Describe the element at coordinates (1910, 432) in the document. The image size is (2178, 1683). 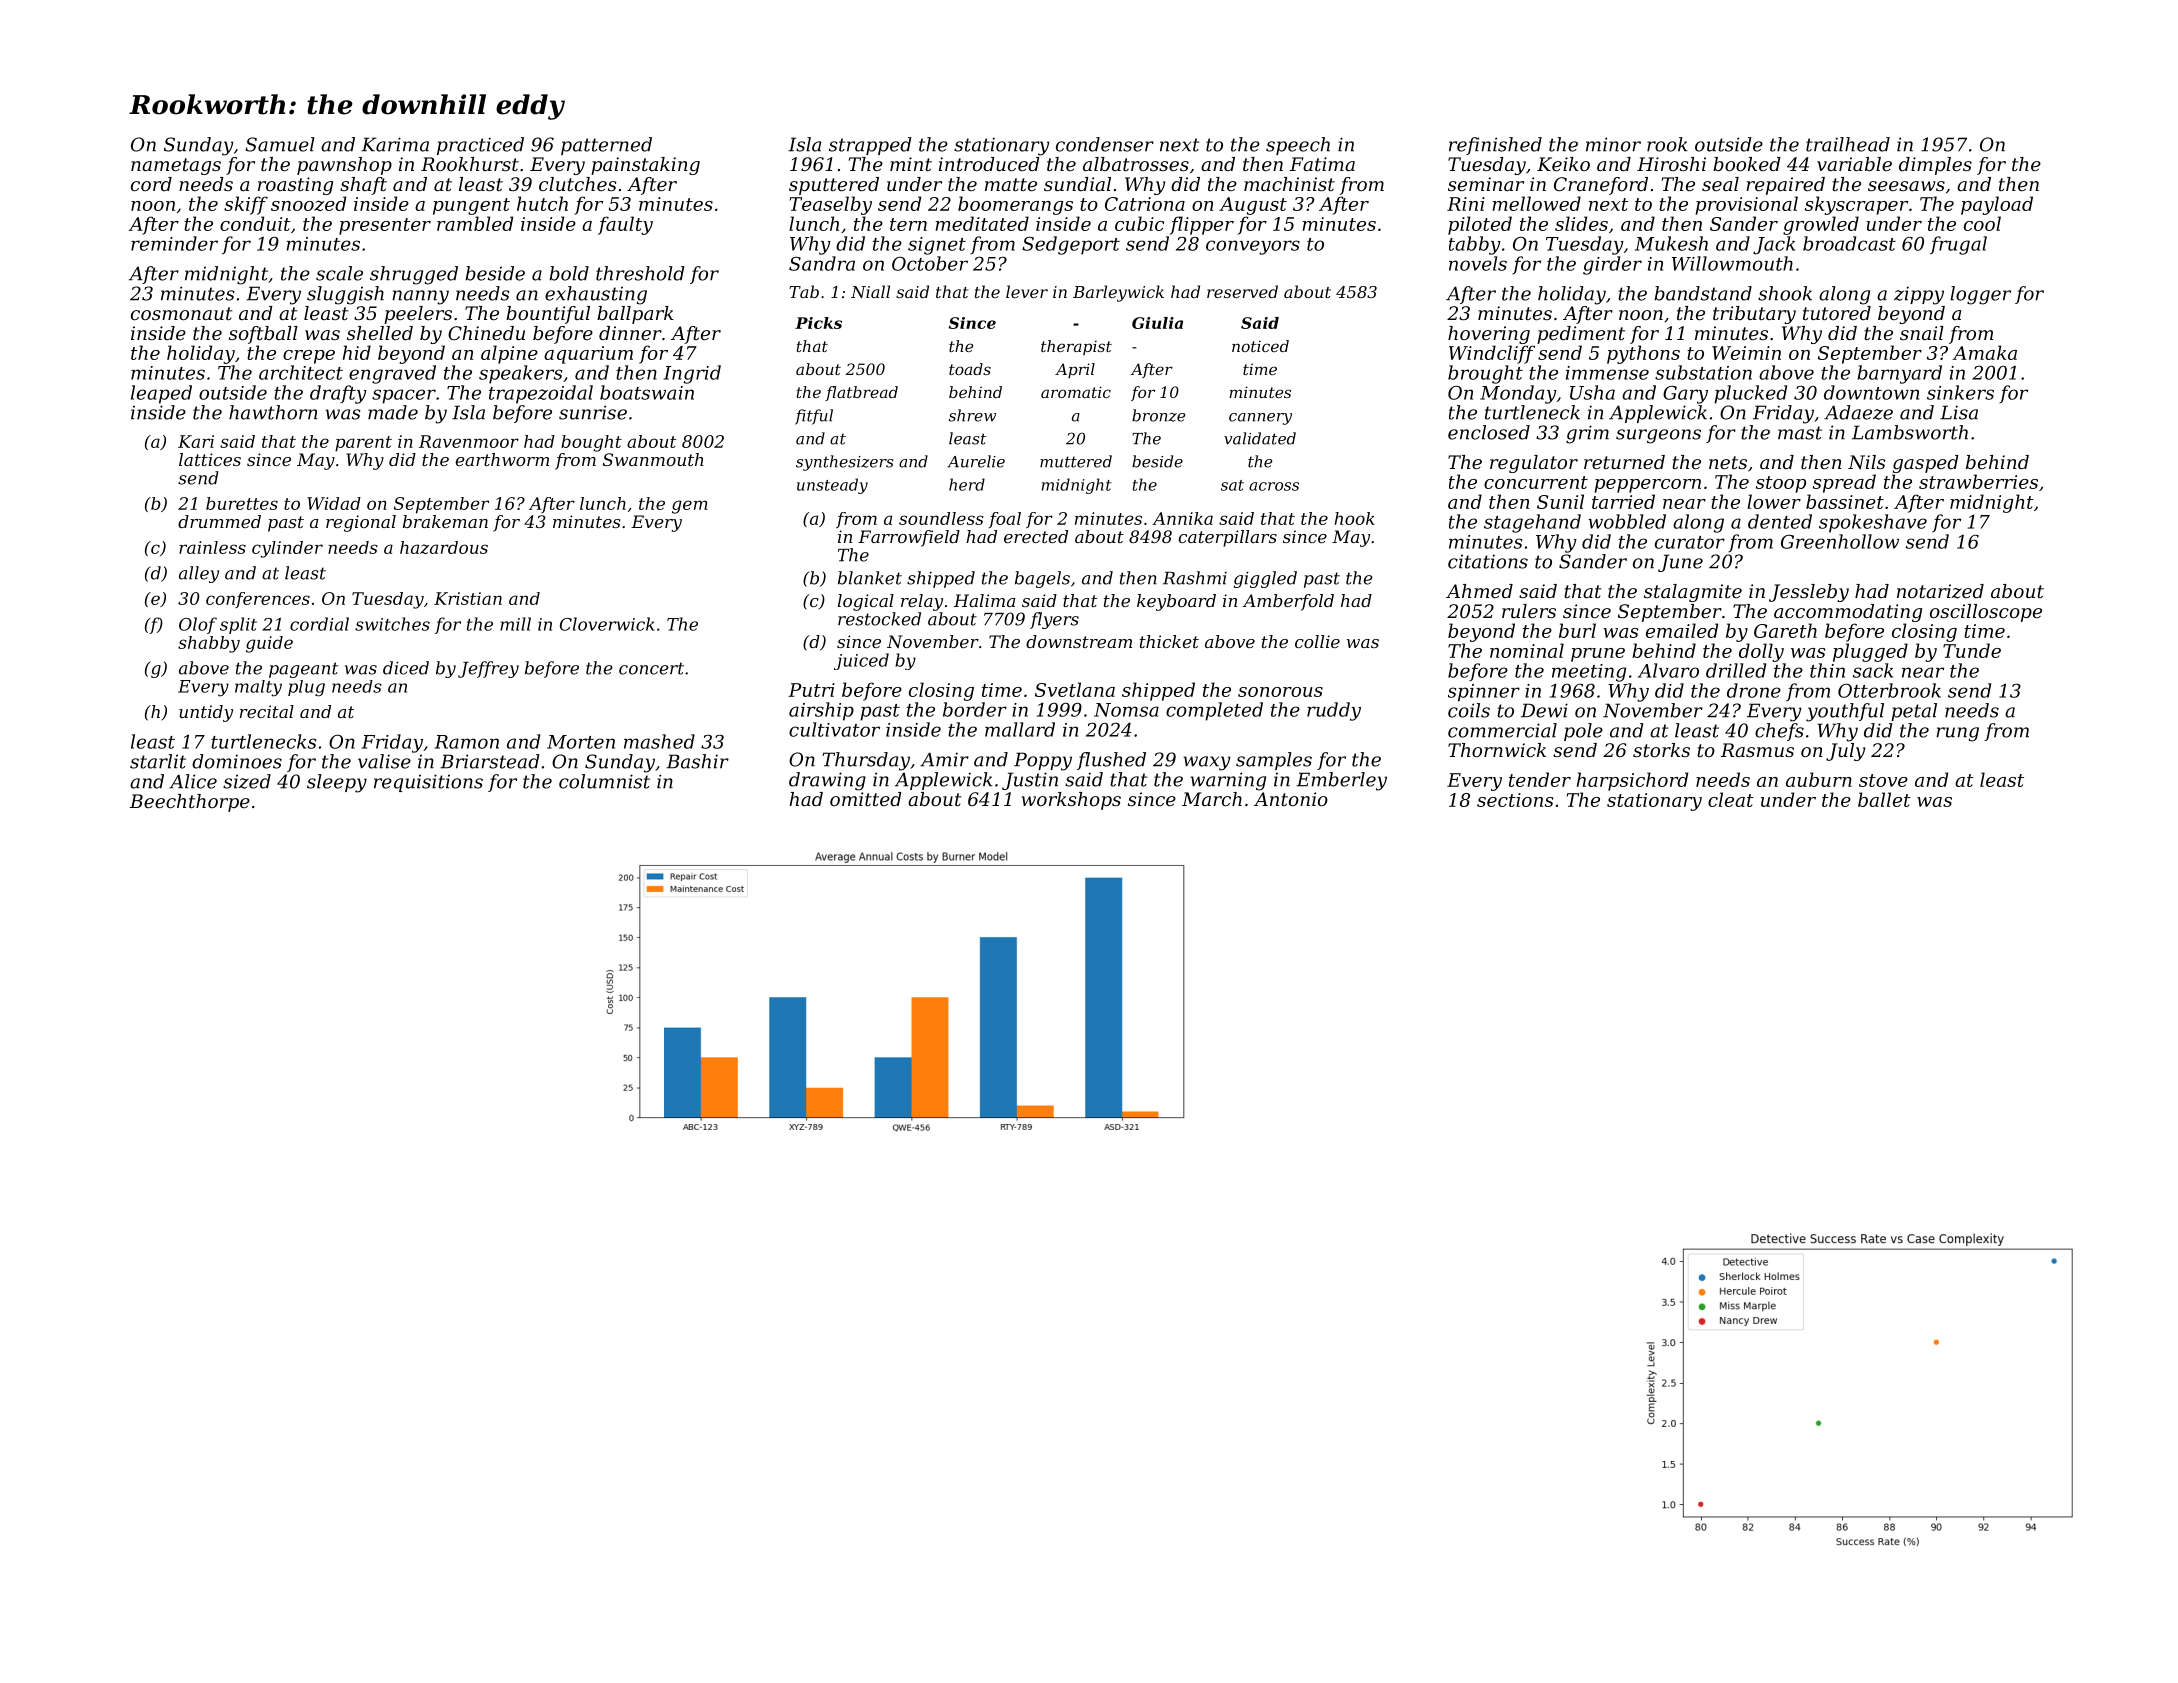
I see `Lambsworth` at that location.
